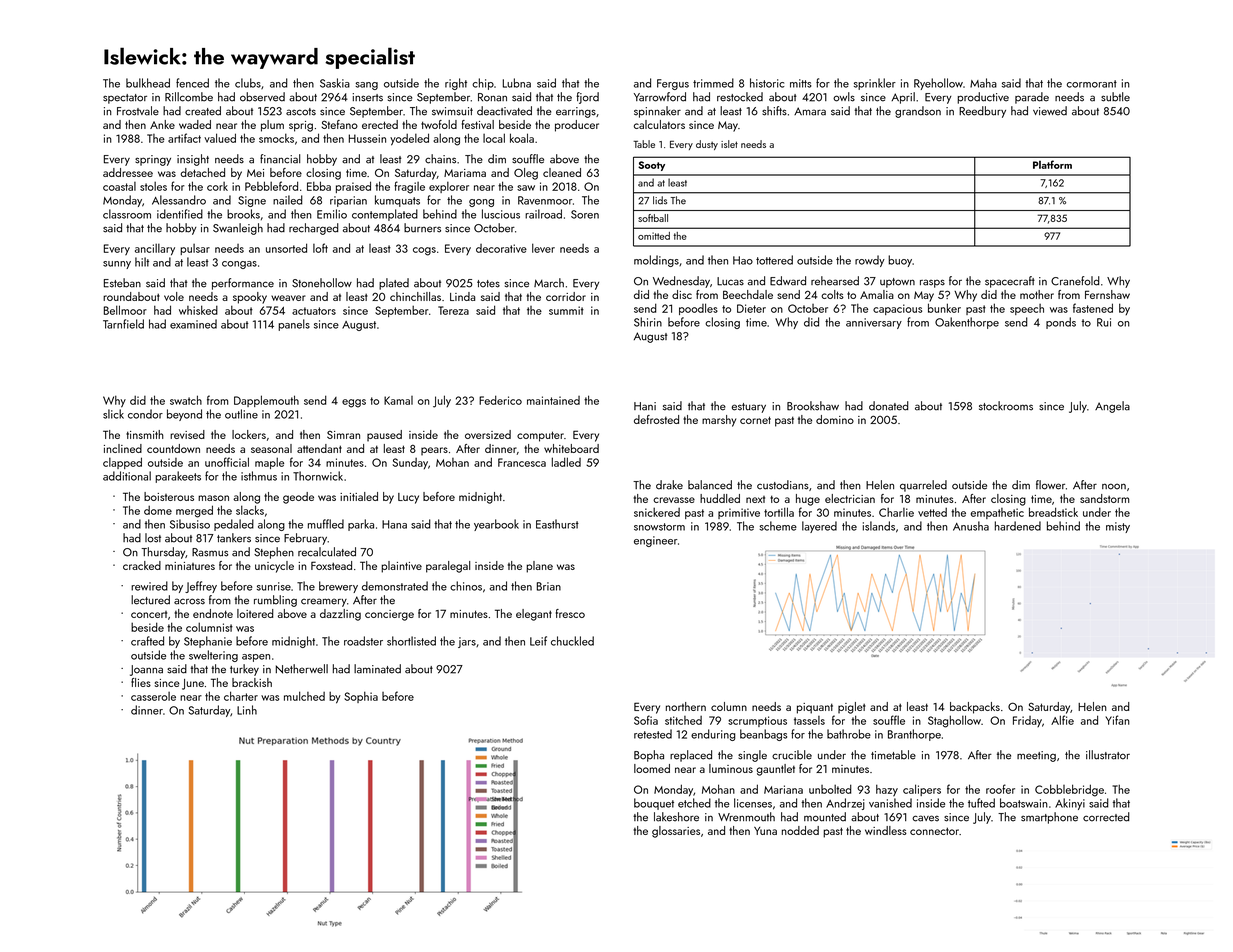 This image has width=1233, height=952. What do you see at coordinates (467, 642) in the image?
I see `jars` at bounding box center [467, 642].
